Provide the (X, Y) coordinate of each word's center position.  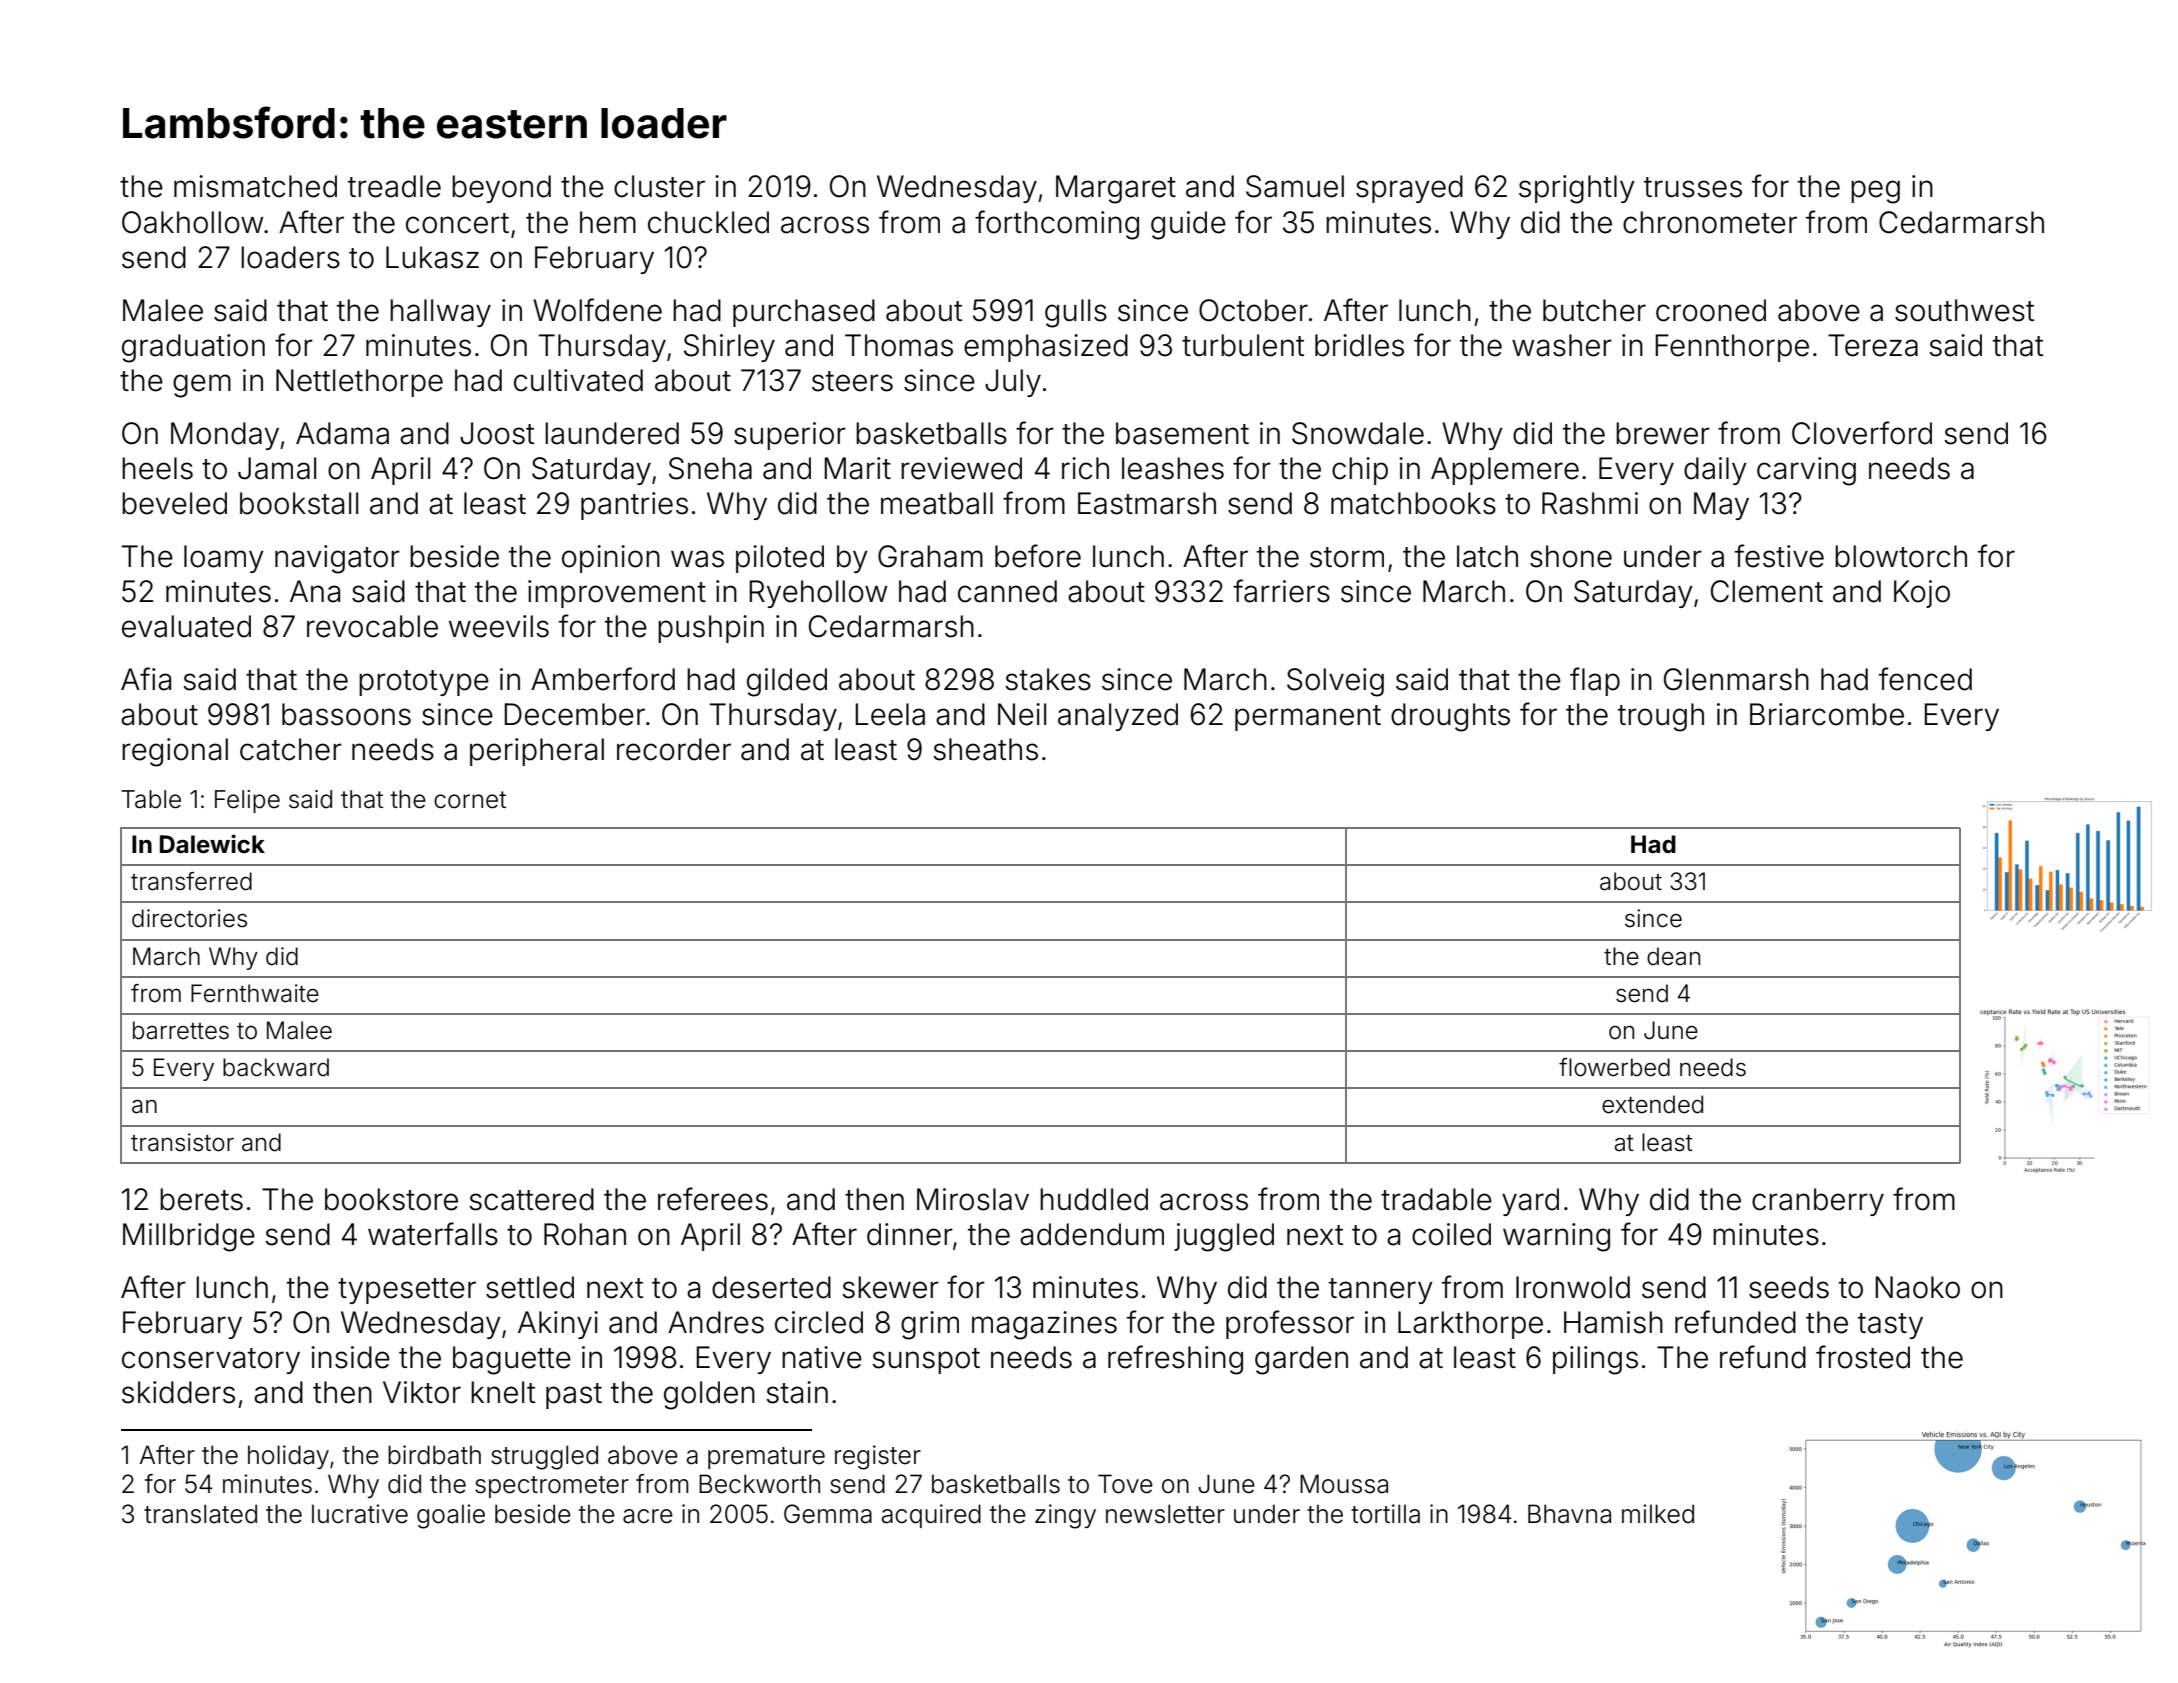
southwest (1964, 310)
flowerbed (1614, 1067)
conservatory (211, 1361)
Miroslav (973, 1199)
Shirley (729, 348)
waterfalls (433, 1234)
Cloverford (1862, 433)
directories (189, 918)
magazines (1044, 1325)
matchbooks (1413, 503)
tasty (1890, 1326)
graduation (193, 348)
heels (157, 468)
